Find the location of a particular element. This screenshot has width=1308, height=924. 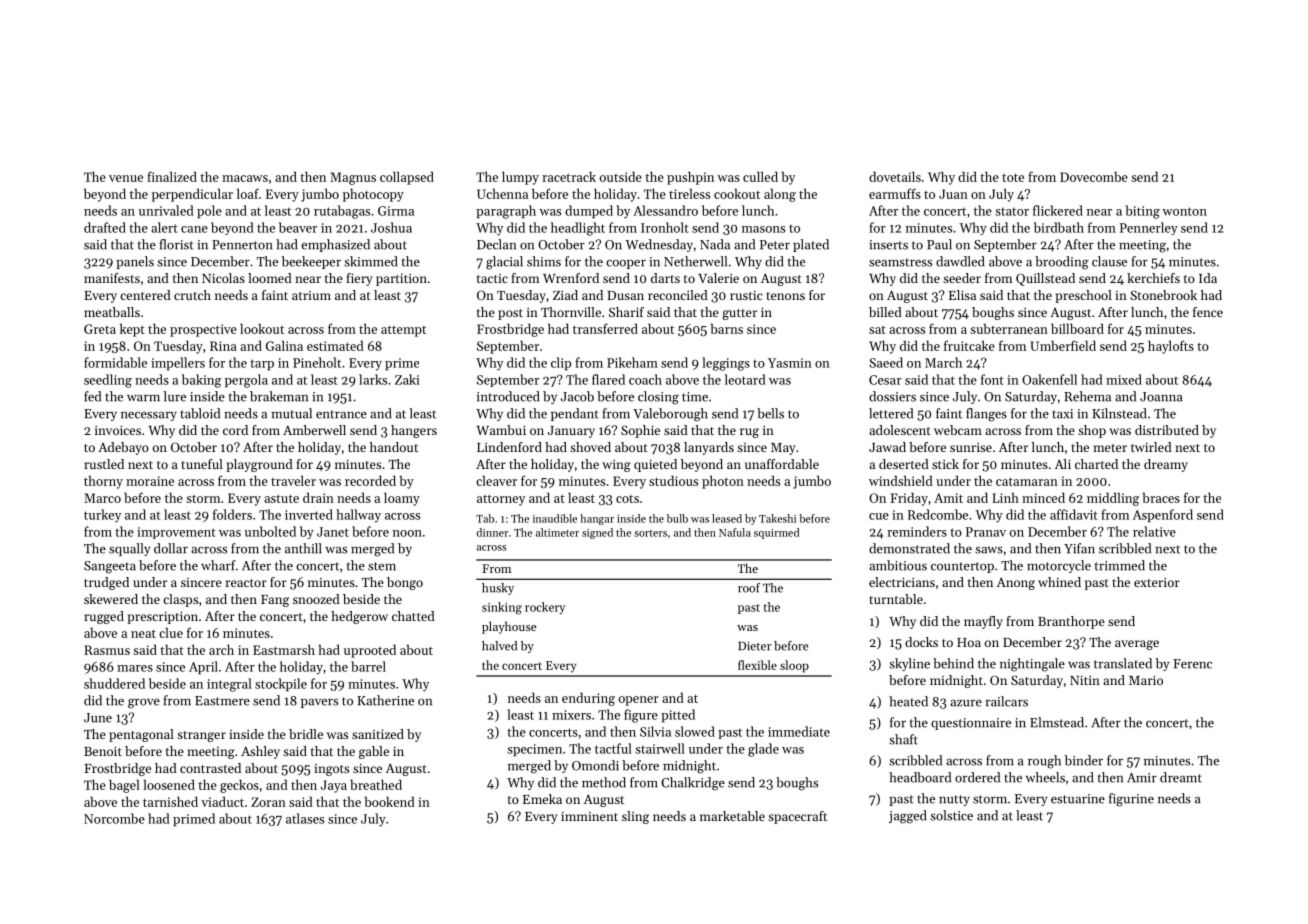

Mario is located at coordinates (1146, 680).
